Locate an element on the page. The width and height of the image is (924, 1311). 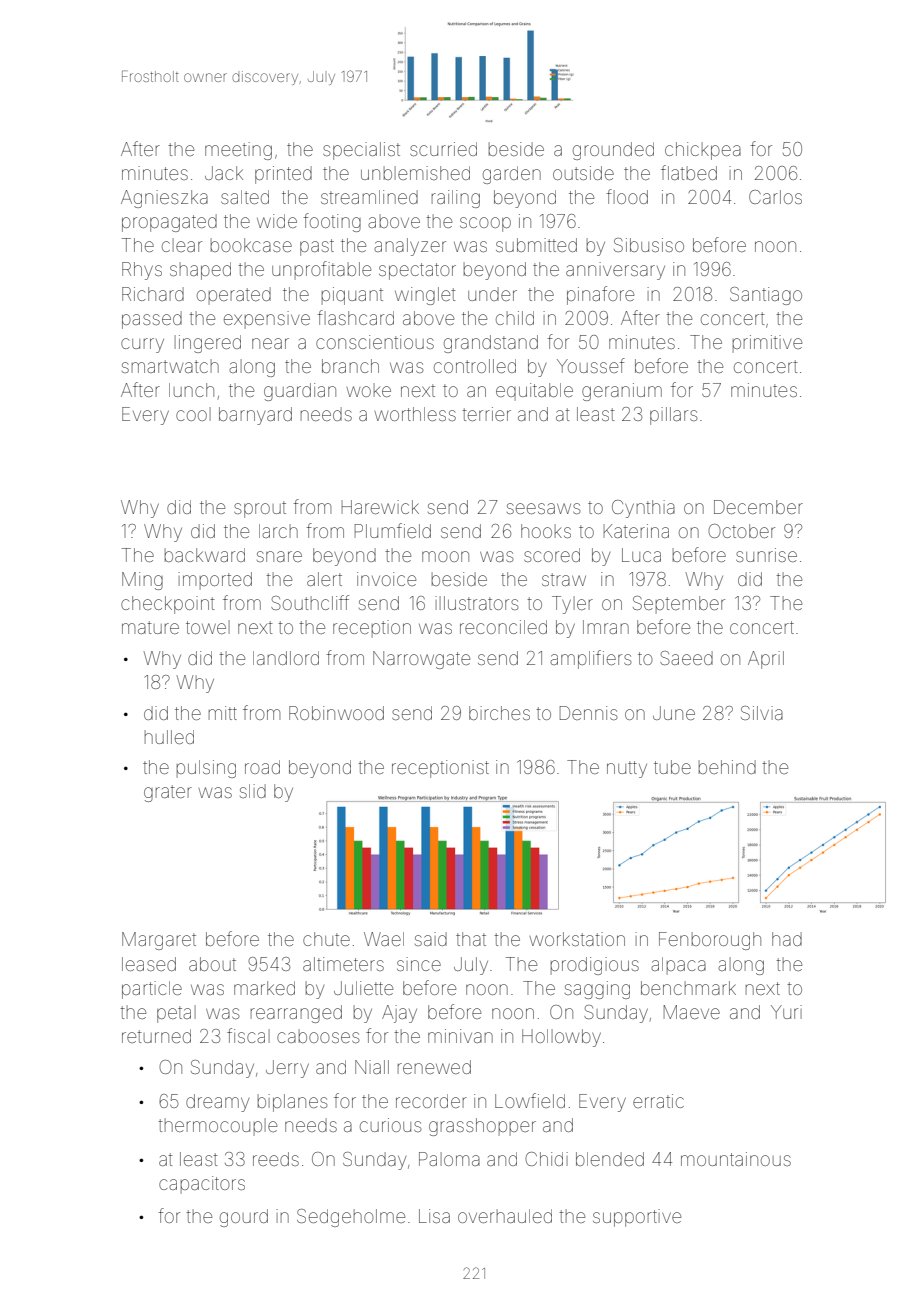
dreamy is located at coordinates (217, 1103).
